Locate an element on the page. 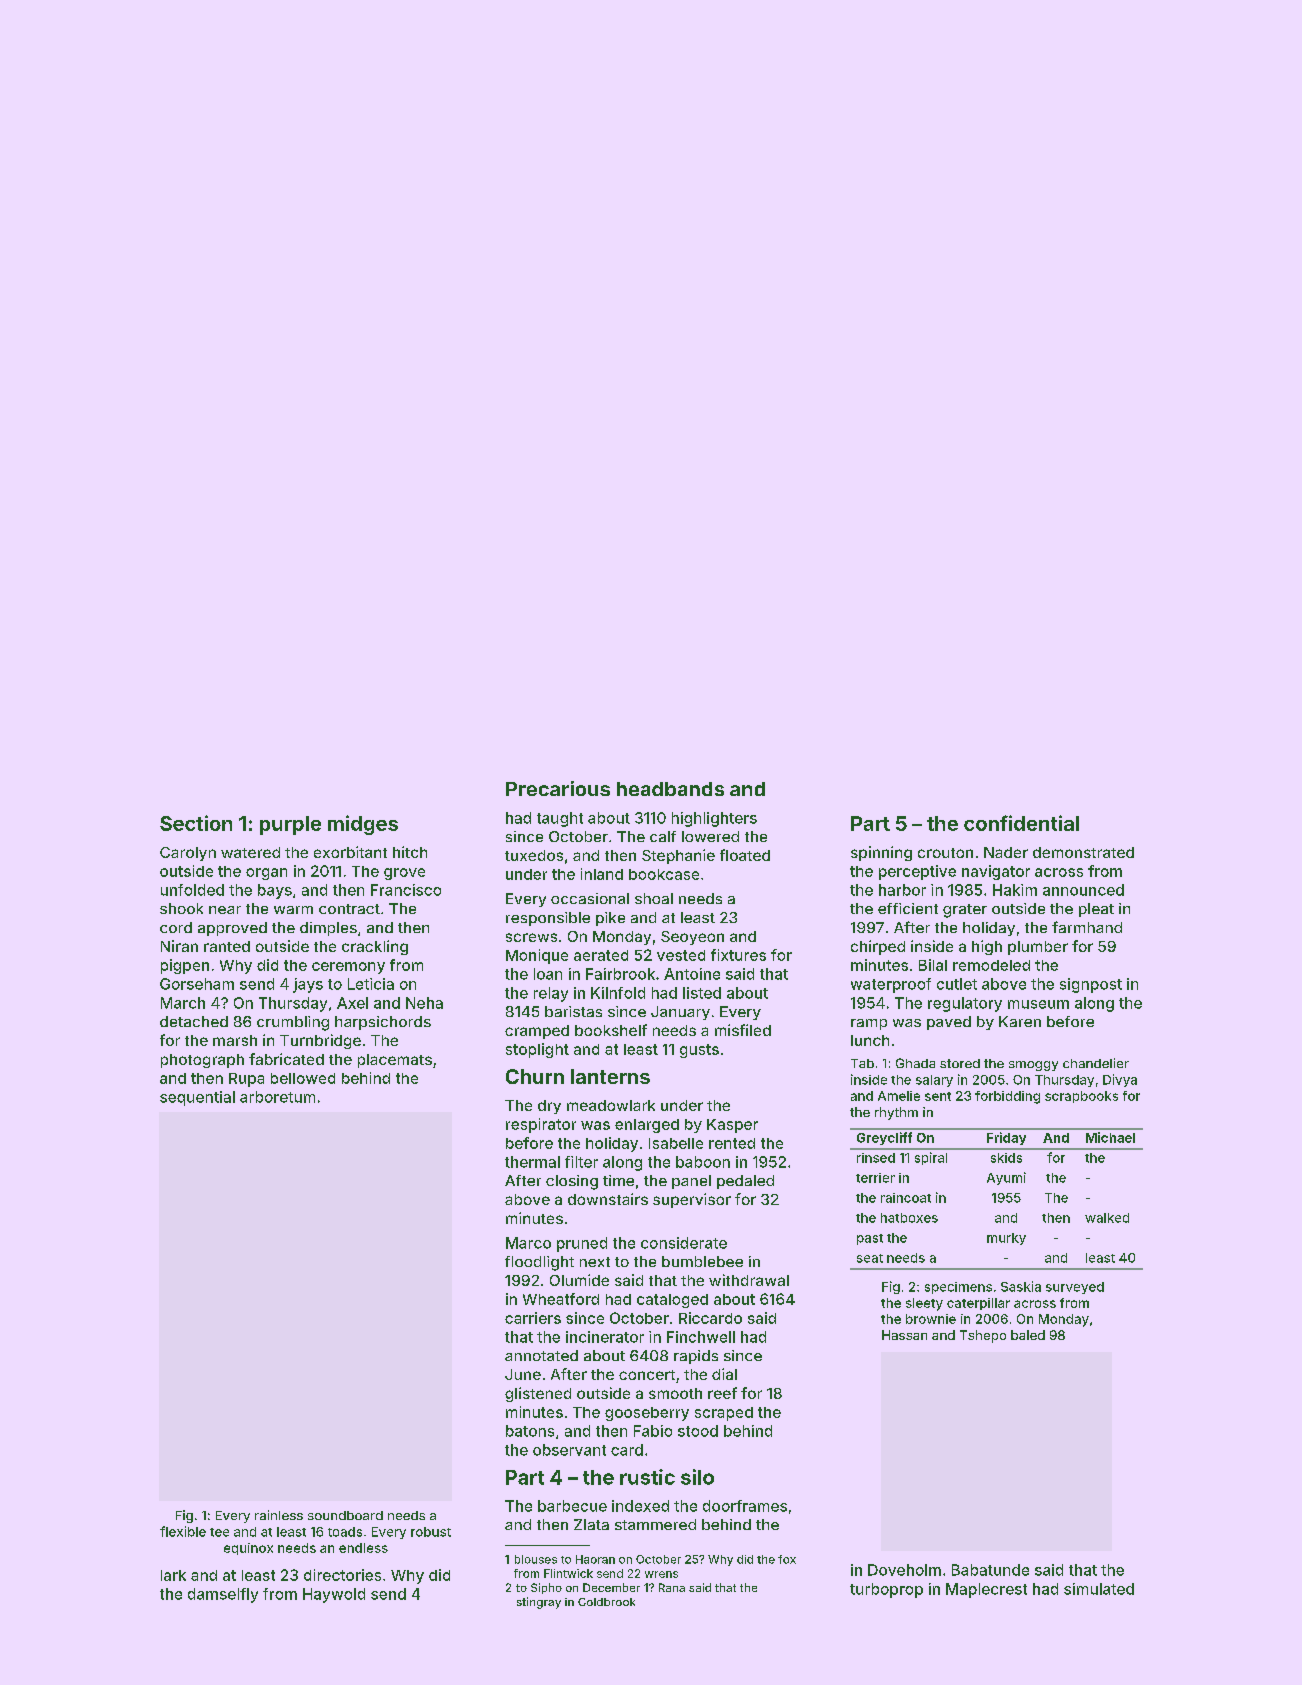 This image has width=1302, height=1685. Marco is located at coordinates (528, 1243).
